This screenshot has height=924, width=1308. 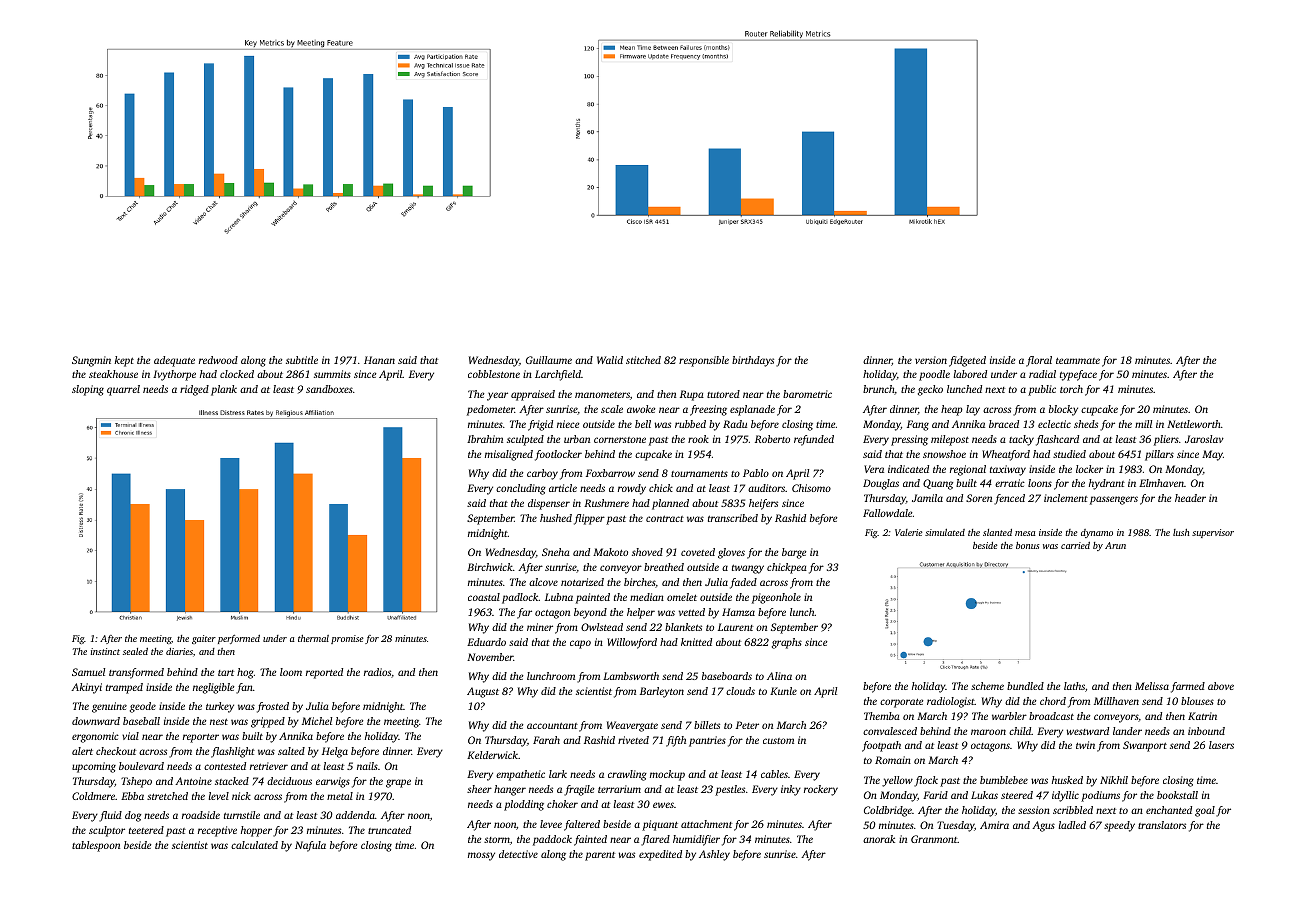 What do you see at coordinates (1127, 731) in the screenshot?
I see `lander` at bounding box center [1127, 731].
